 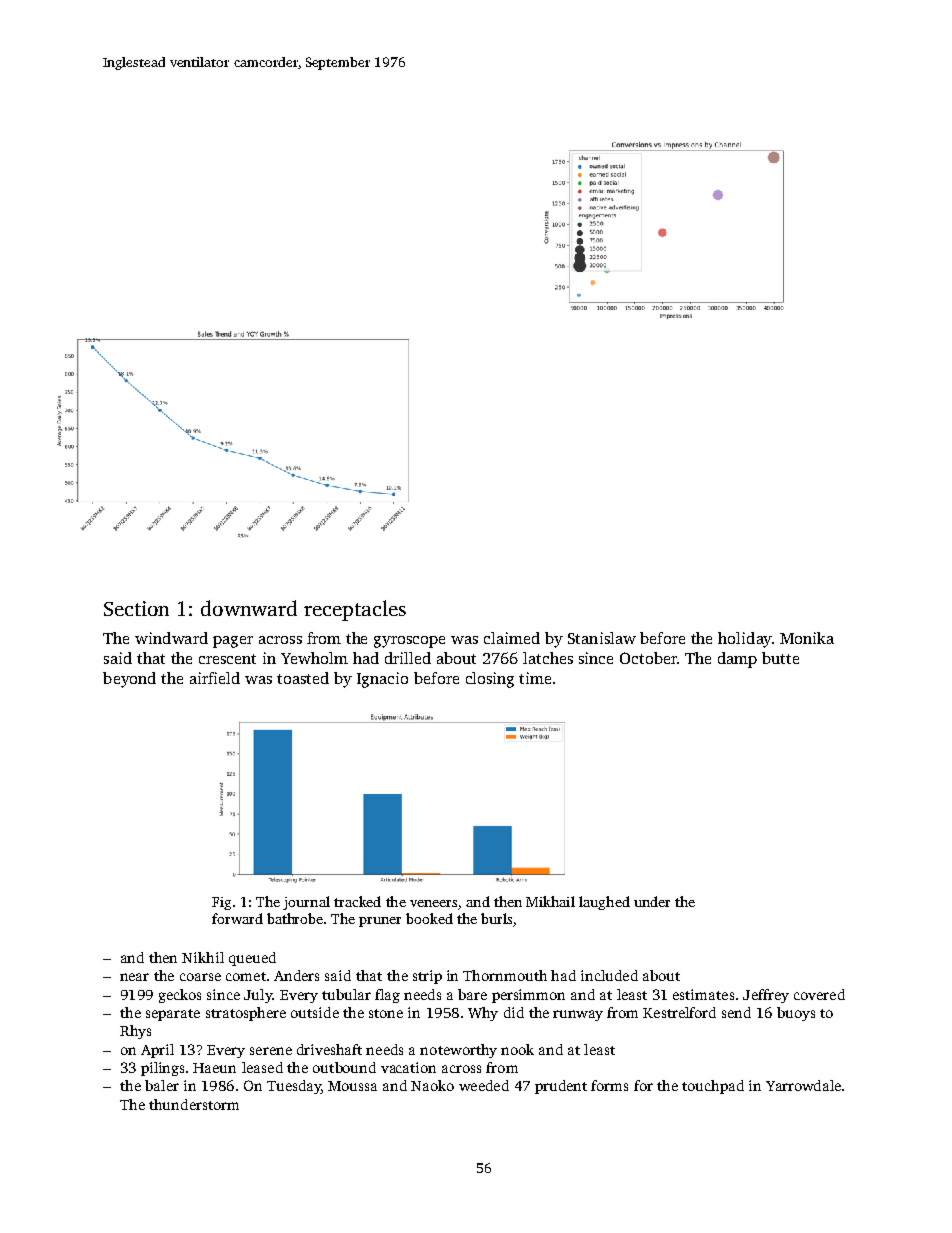 What do you see at coordinates (129, 680) in the screenshot?
I see `beyond` at bounding box center [129, 680].
